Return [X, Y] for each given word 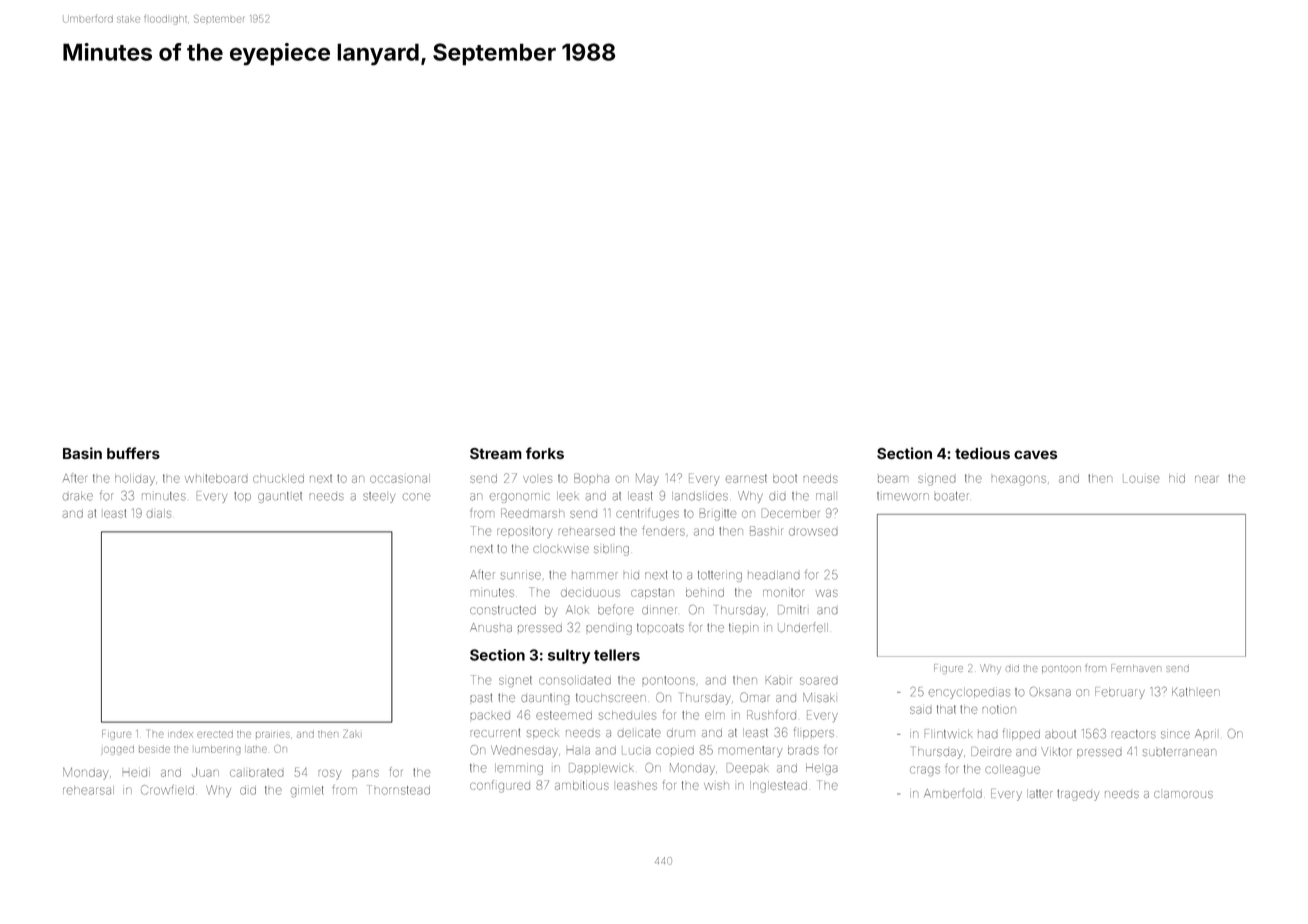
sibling [611, 550]
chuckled [278, 478]
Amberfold [953, 793]
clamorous [1183, 794]
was [827, 593]
